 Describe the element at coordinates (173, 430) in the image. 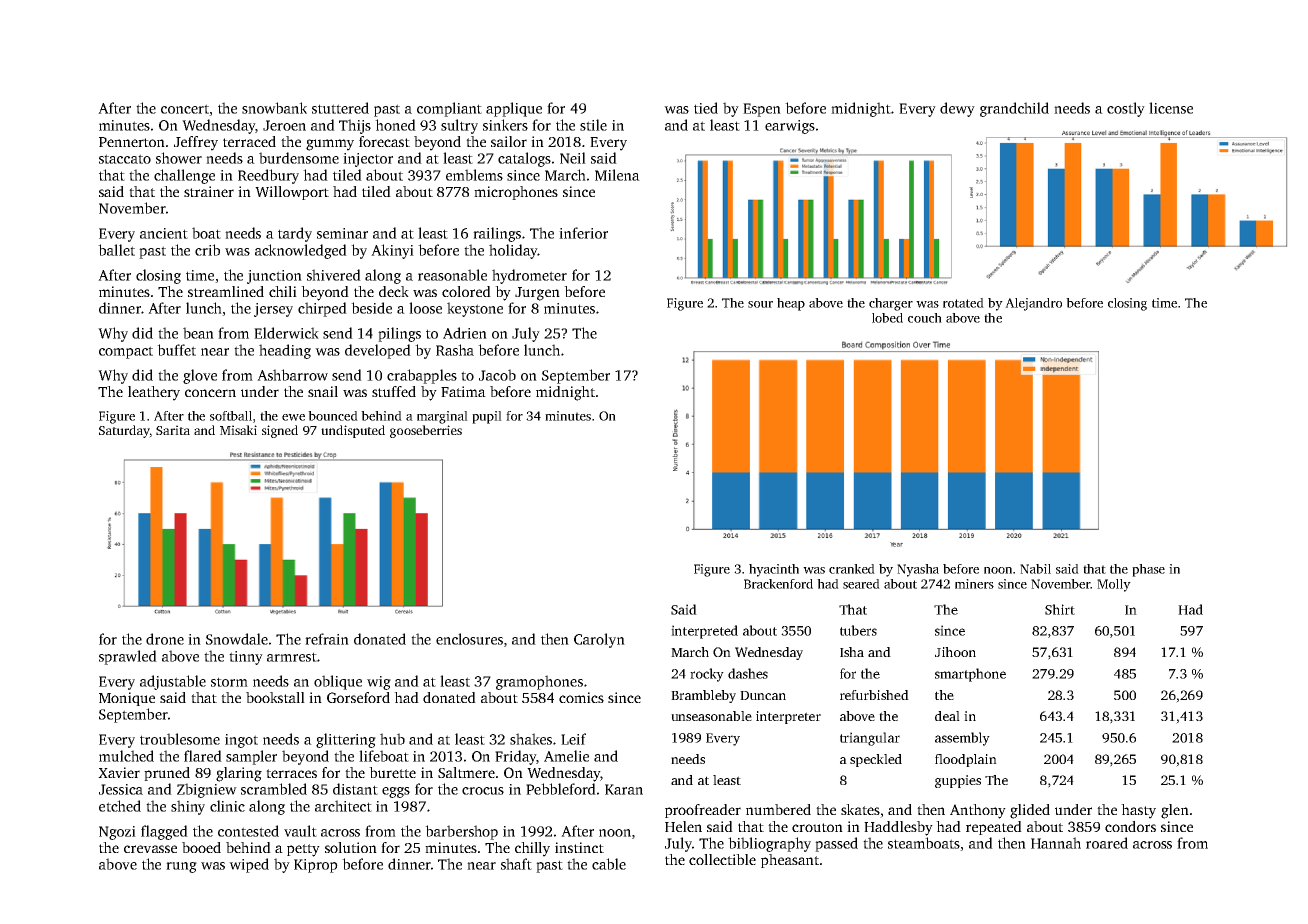

I see `Sarita` at that location.
